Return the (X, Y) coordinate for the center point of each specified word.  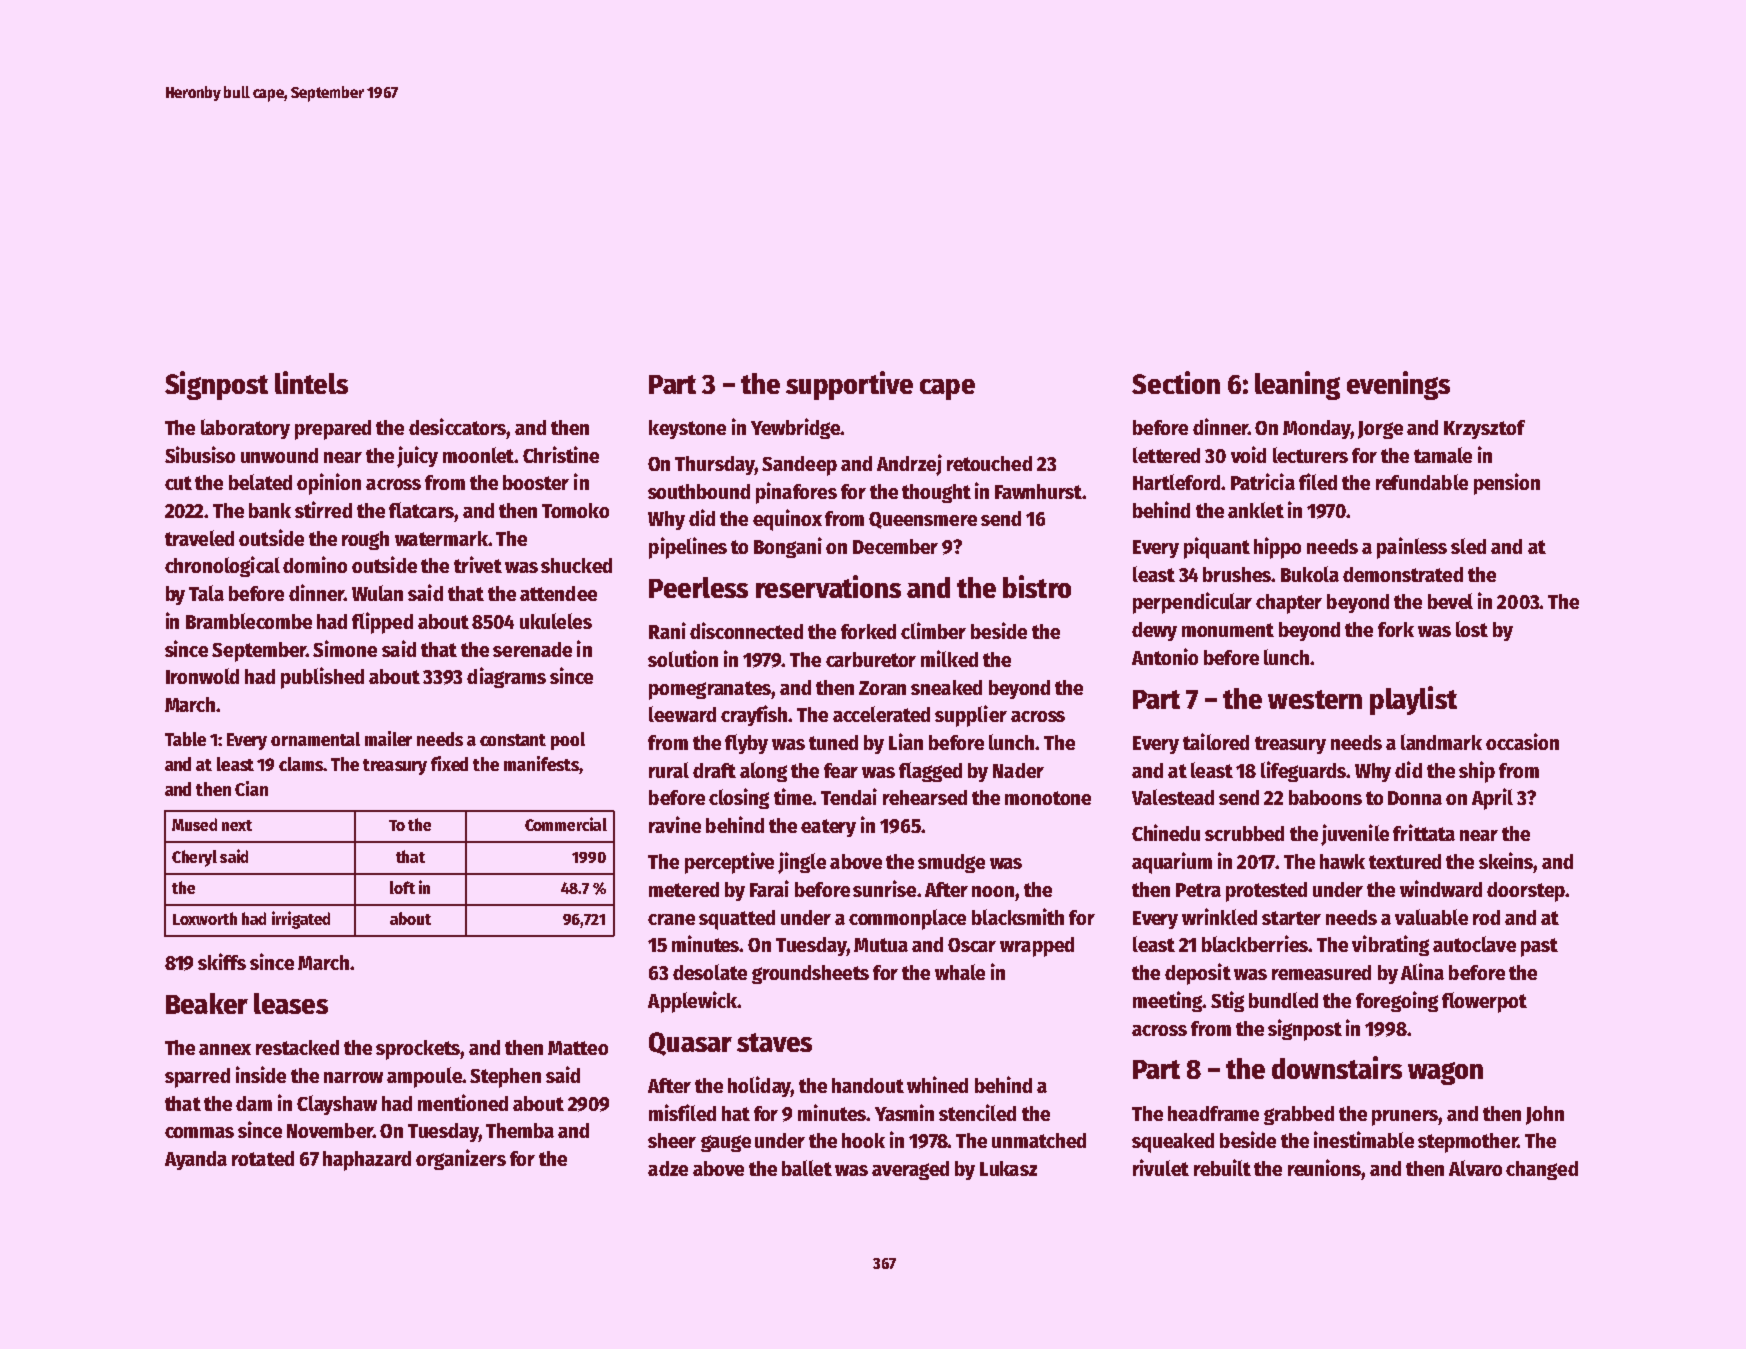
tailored (1216, 741)
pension (1507, 484)
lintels (311, 382)
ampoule (424, 1077)
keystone (687, 429)
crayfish (754, 715)
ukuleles (556, 621)
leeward (682, 714)
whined (937, 1084)
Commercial (566, 824)
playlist (1413, 700)
